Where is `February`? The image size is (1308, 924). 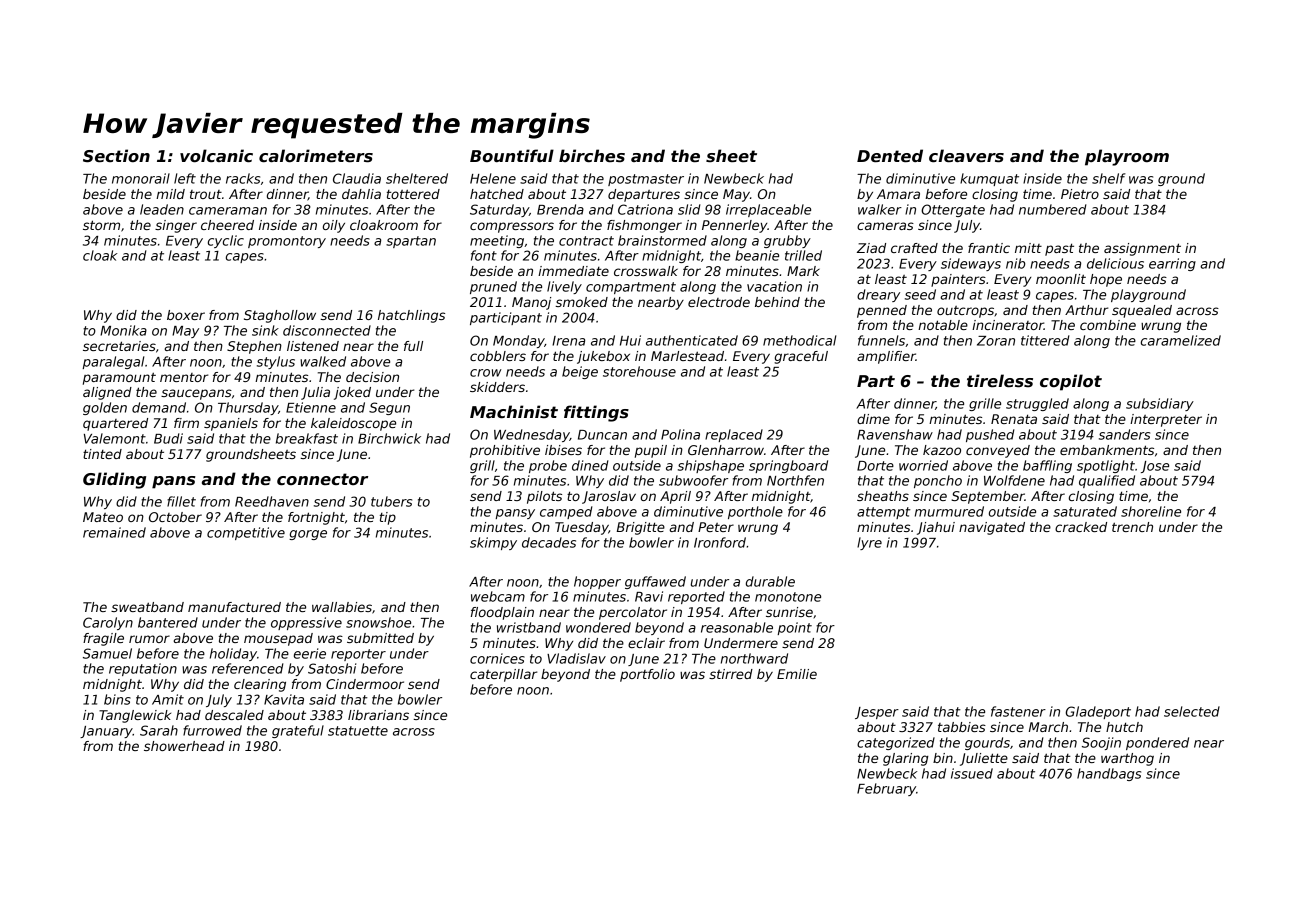 February is located at coordinates (886, 789).
